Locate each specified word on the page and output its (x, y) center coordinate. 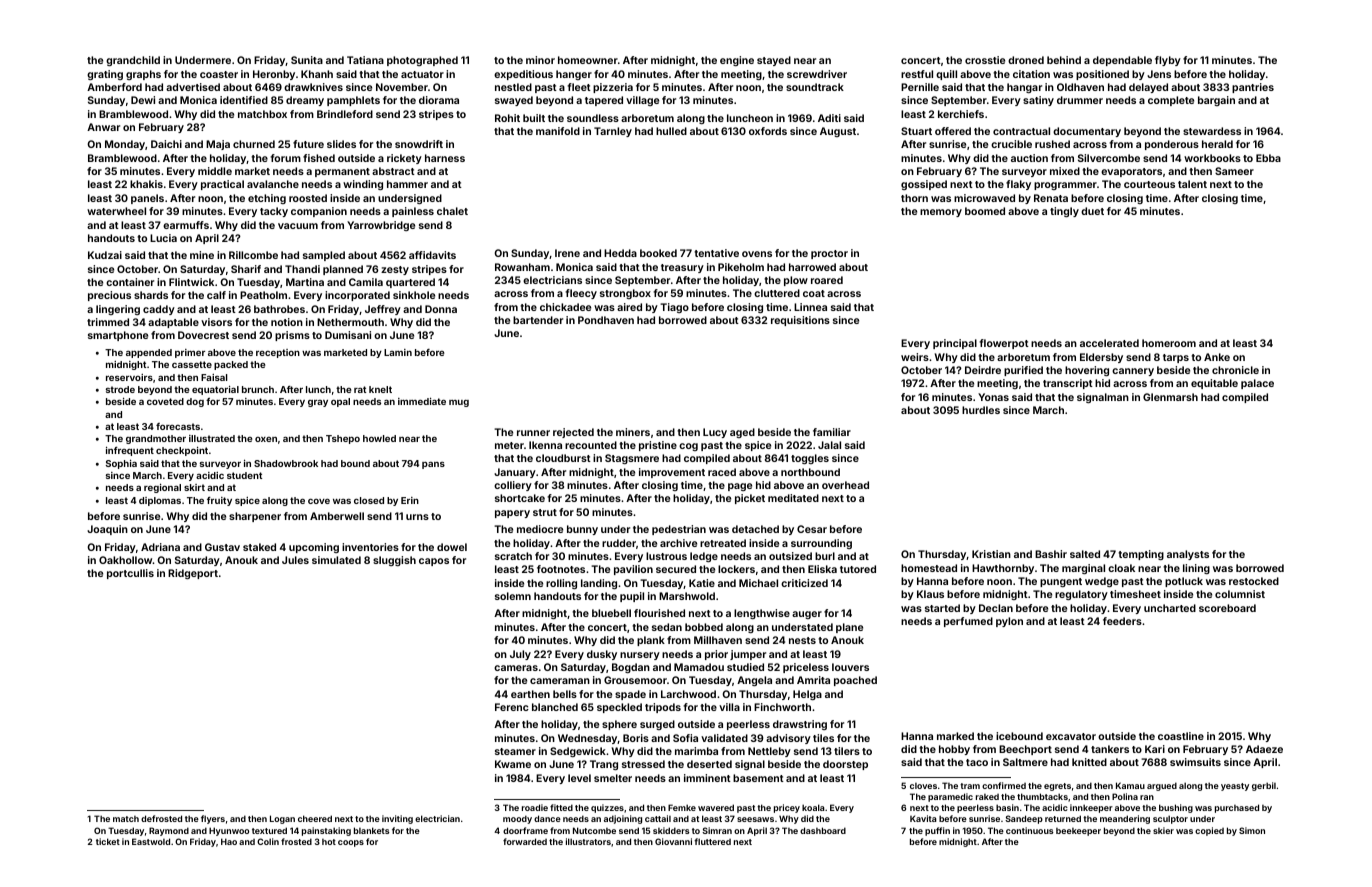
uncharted (1170, 608)
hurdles (981, 410)
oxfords (768, 131)
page (740, 487)
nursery (640, 656)
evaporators (1131, 172)
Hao (229, 841)
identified (244, 100)
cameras (516, 668)
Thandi (302, 269)
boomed (985, 211)
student (244, 475)
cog (688, 447)
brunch (258, 389)
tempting (1141, 555)
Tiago (674, 308)
